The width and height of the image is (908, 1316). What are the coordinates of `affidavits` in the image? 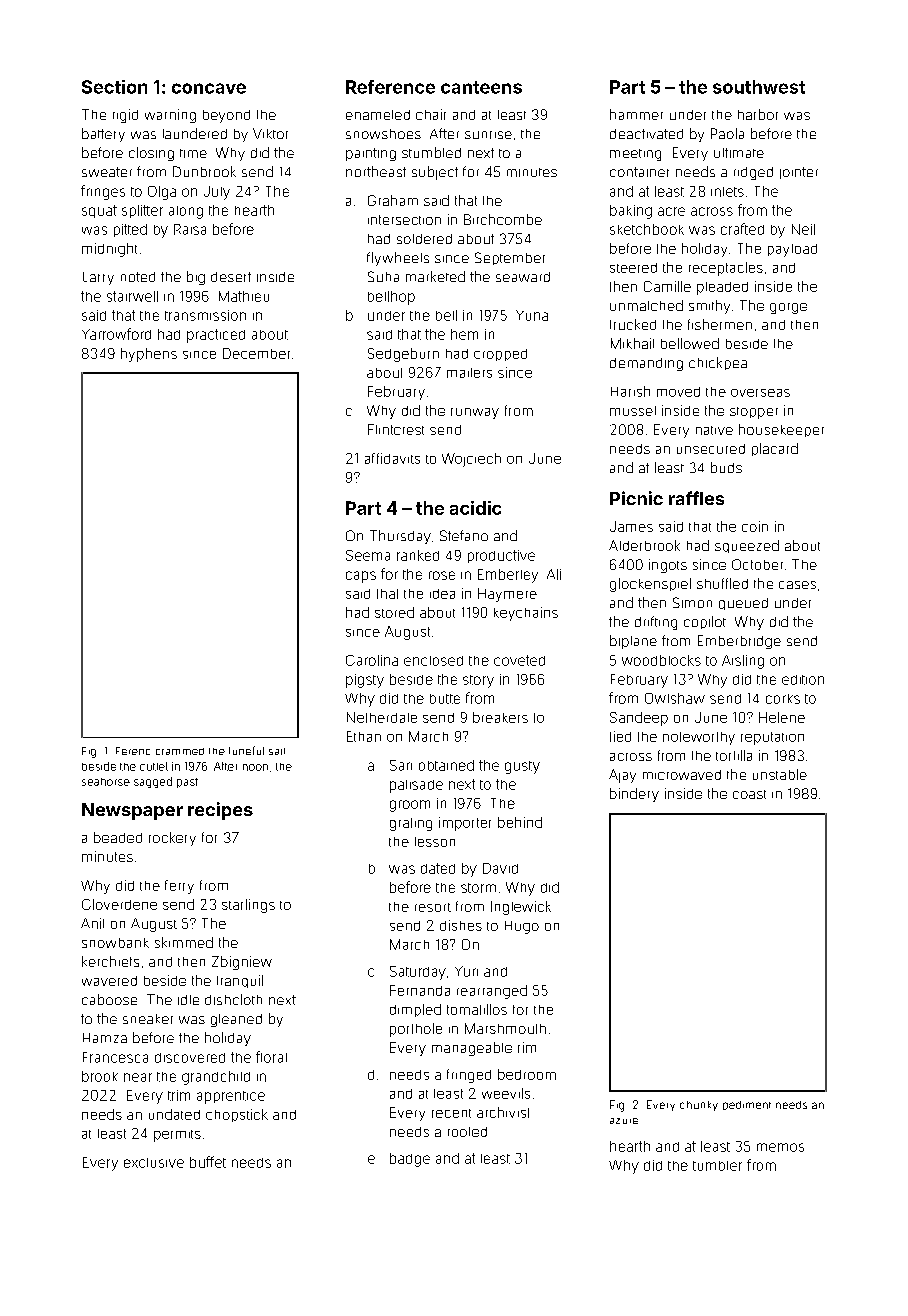 It's located at (392, 458).
